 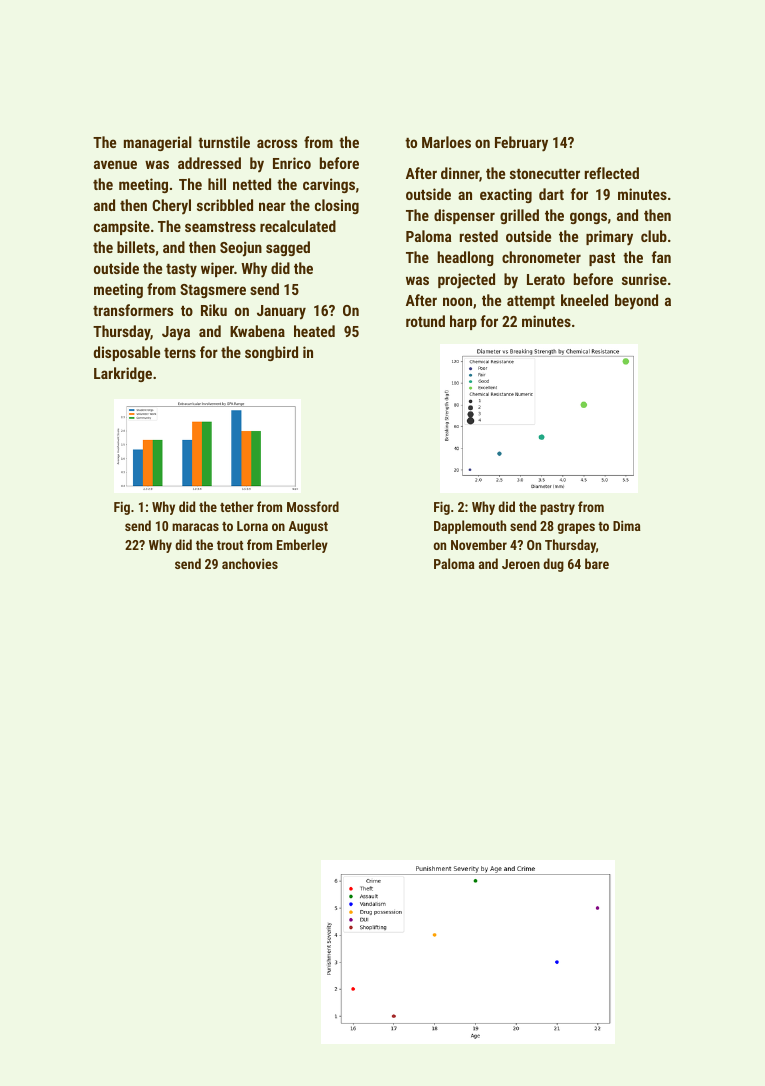 What do you see at coordinates (636, 301) in the image?
I see `beyond` at bounding box center [636, 301].
